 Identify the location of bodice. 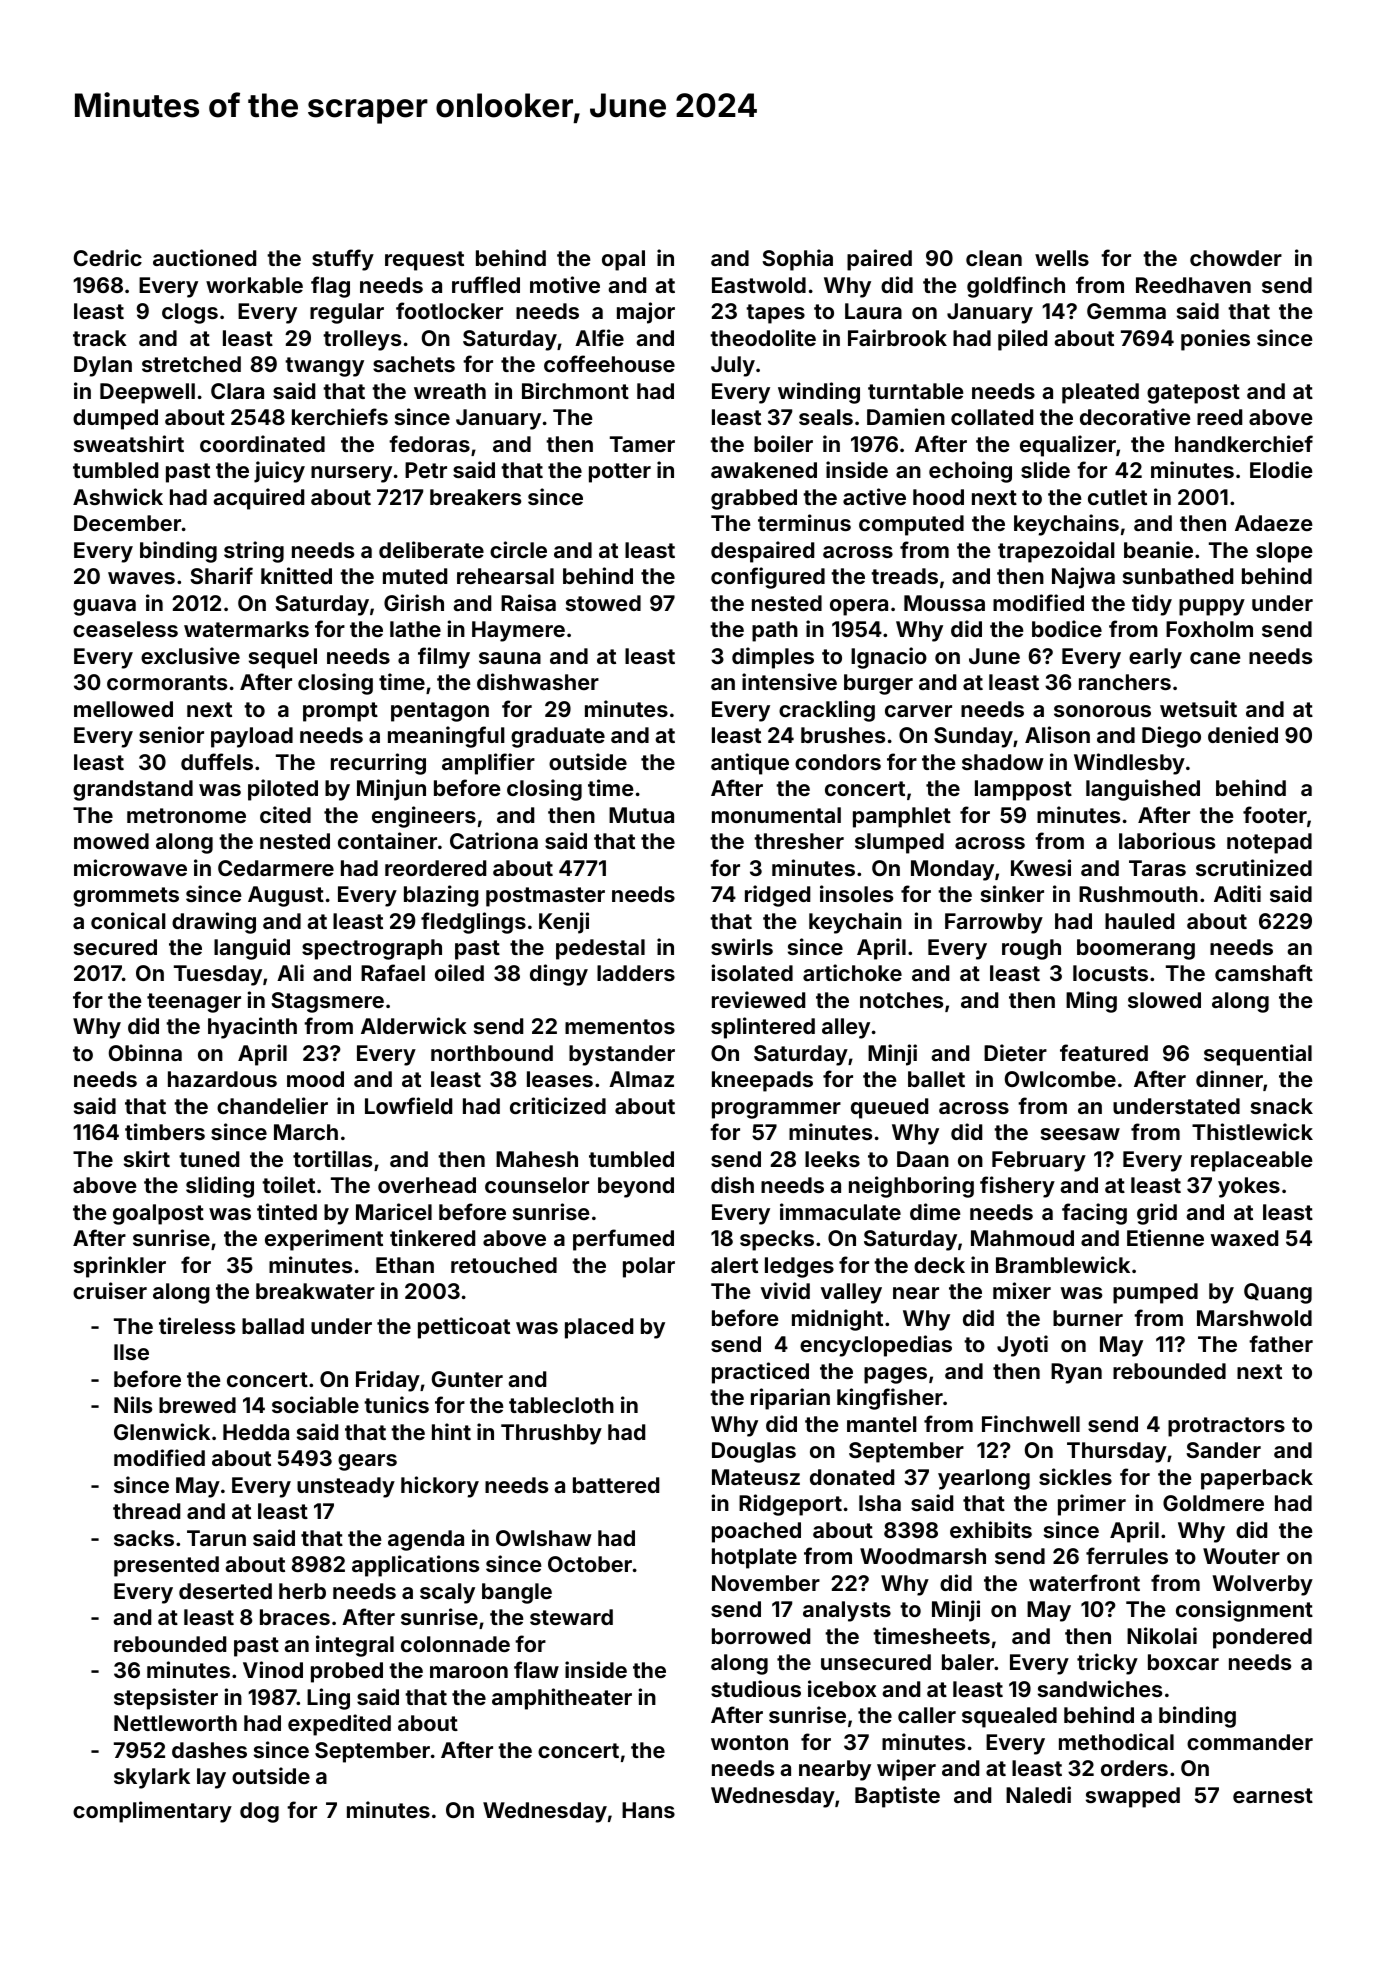
(1067, 628).
